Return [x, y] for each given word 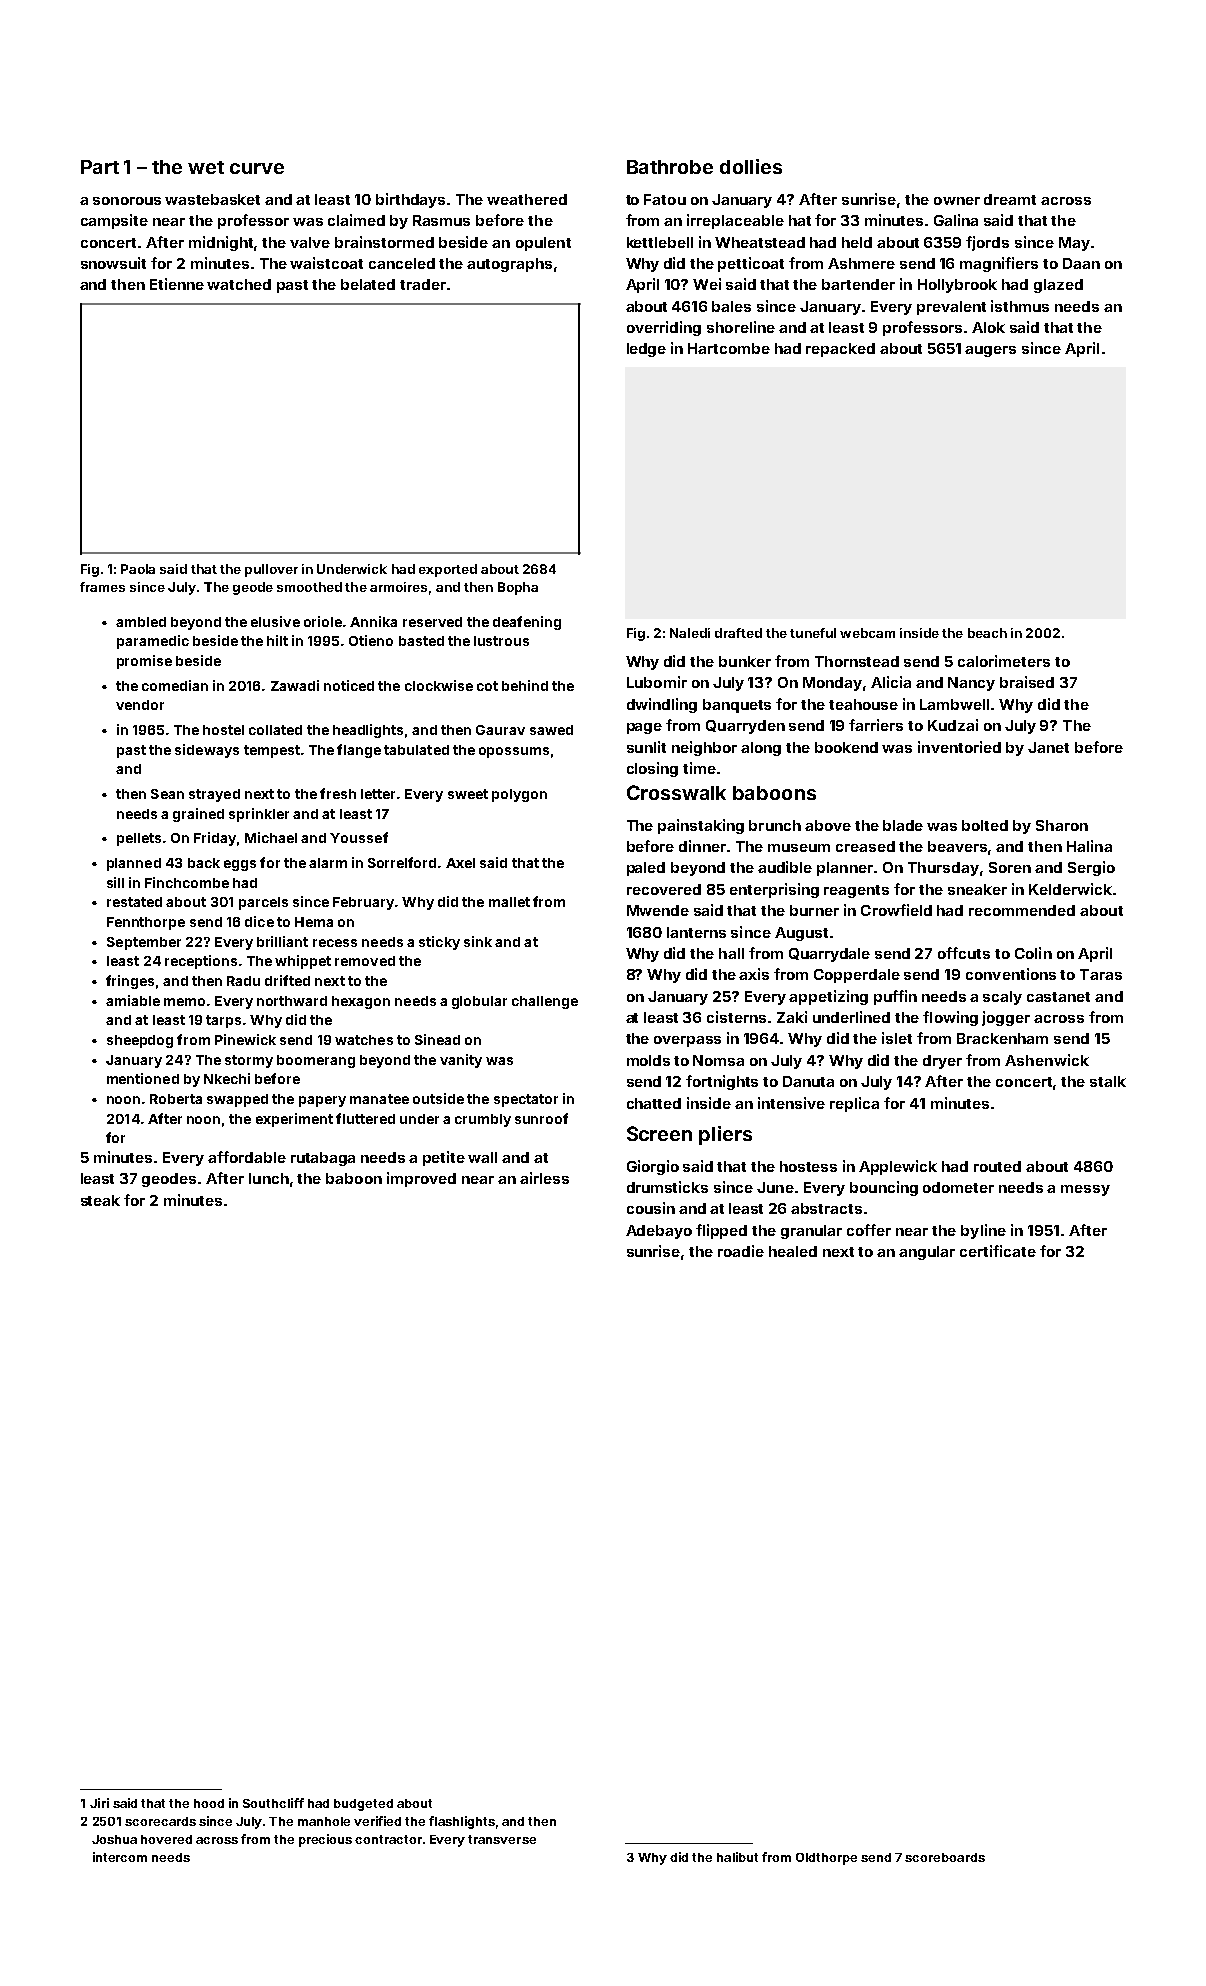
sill [115, 882]
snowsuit [113, 263]
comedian [175, 685]
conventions [1011, 974]
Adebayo [659, 1232]
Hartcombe [729, 348]
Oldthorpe [826, 1859]
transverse [502, 1839]
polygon [519, 795]
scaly [1002, 998]
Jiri [99, 1803]
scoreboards [945, 1857]
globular [479, 1002]
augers [990, 351]
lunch [269, 1178]
